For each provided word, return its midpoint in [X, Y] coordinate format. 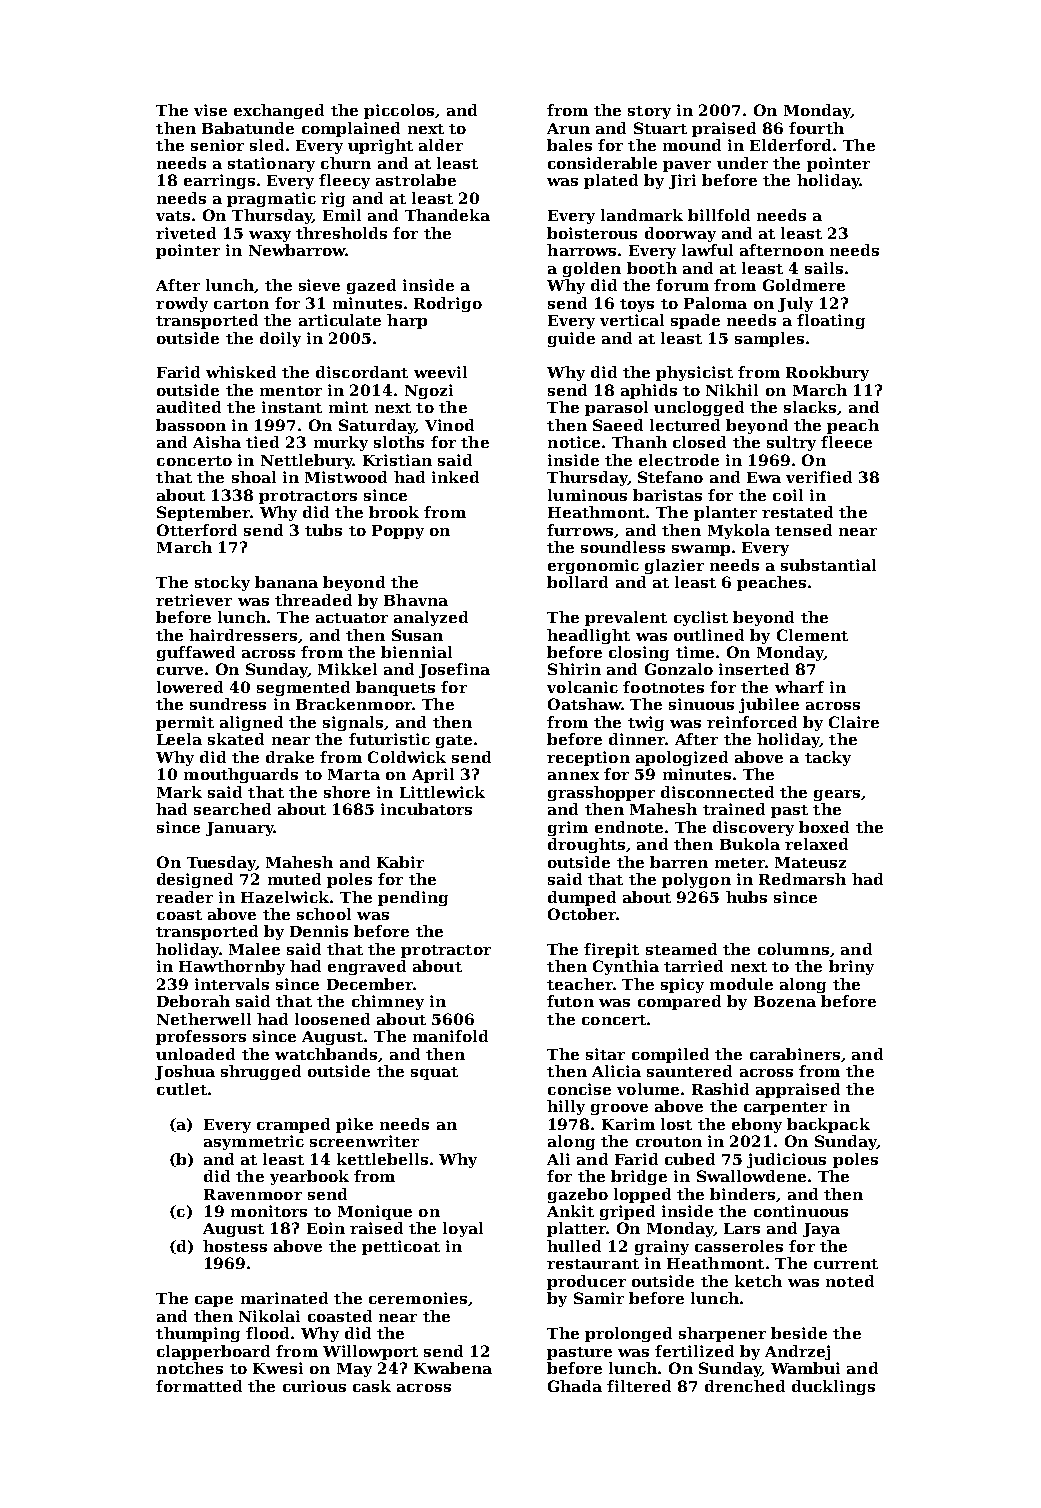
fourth [816, 128]
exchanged [279, 111]
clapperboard [213, 1352]
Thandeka [447, 215]
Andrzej [797, 1352]
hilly [566, 1107]
